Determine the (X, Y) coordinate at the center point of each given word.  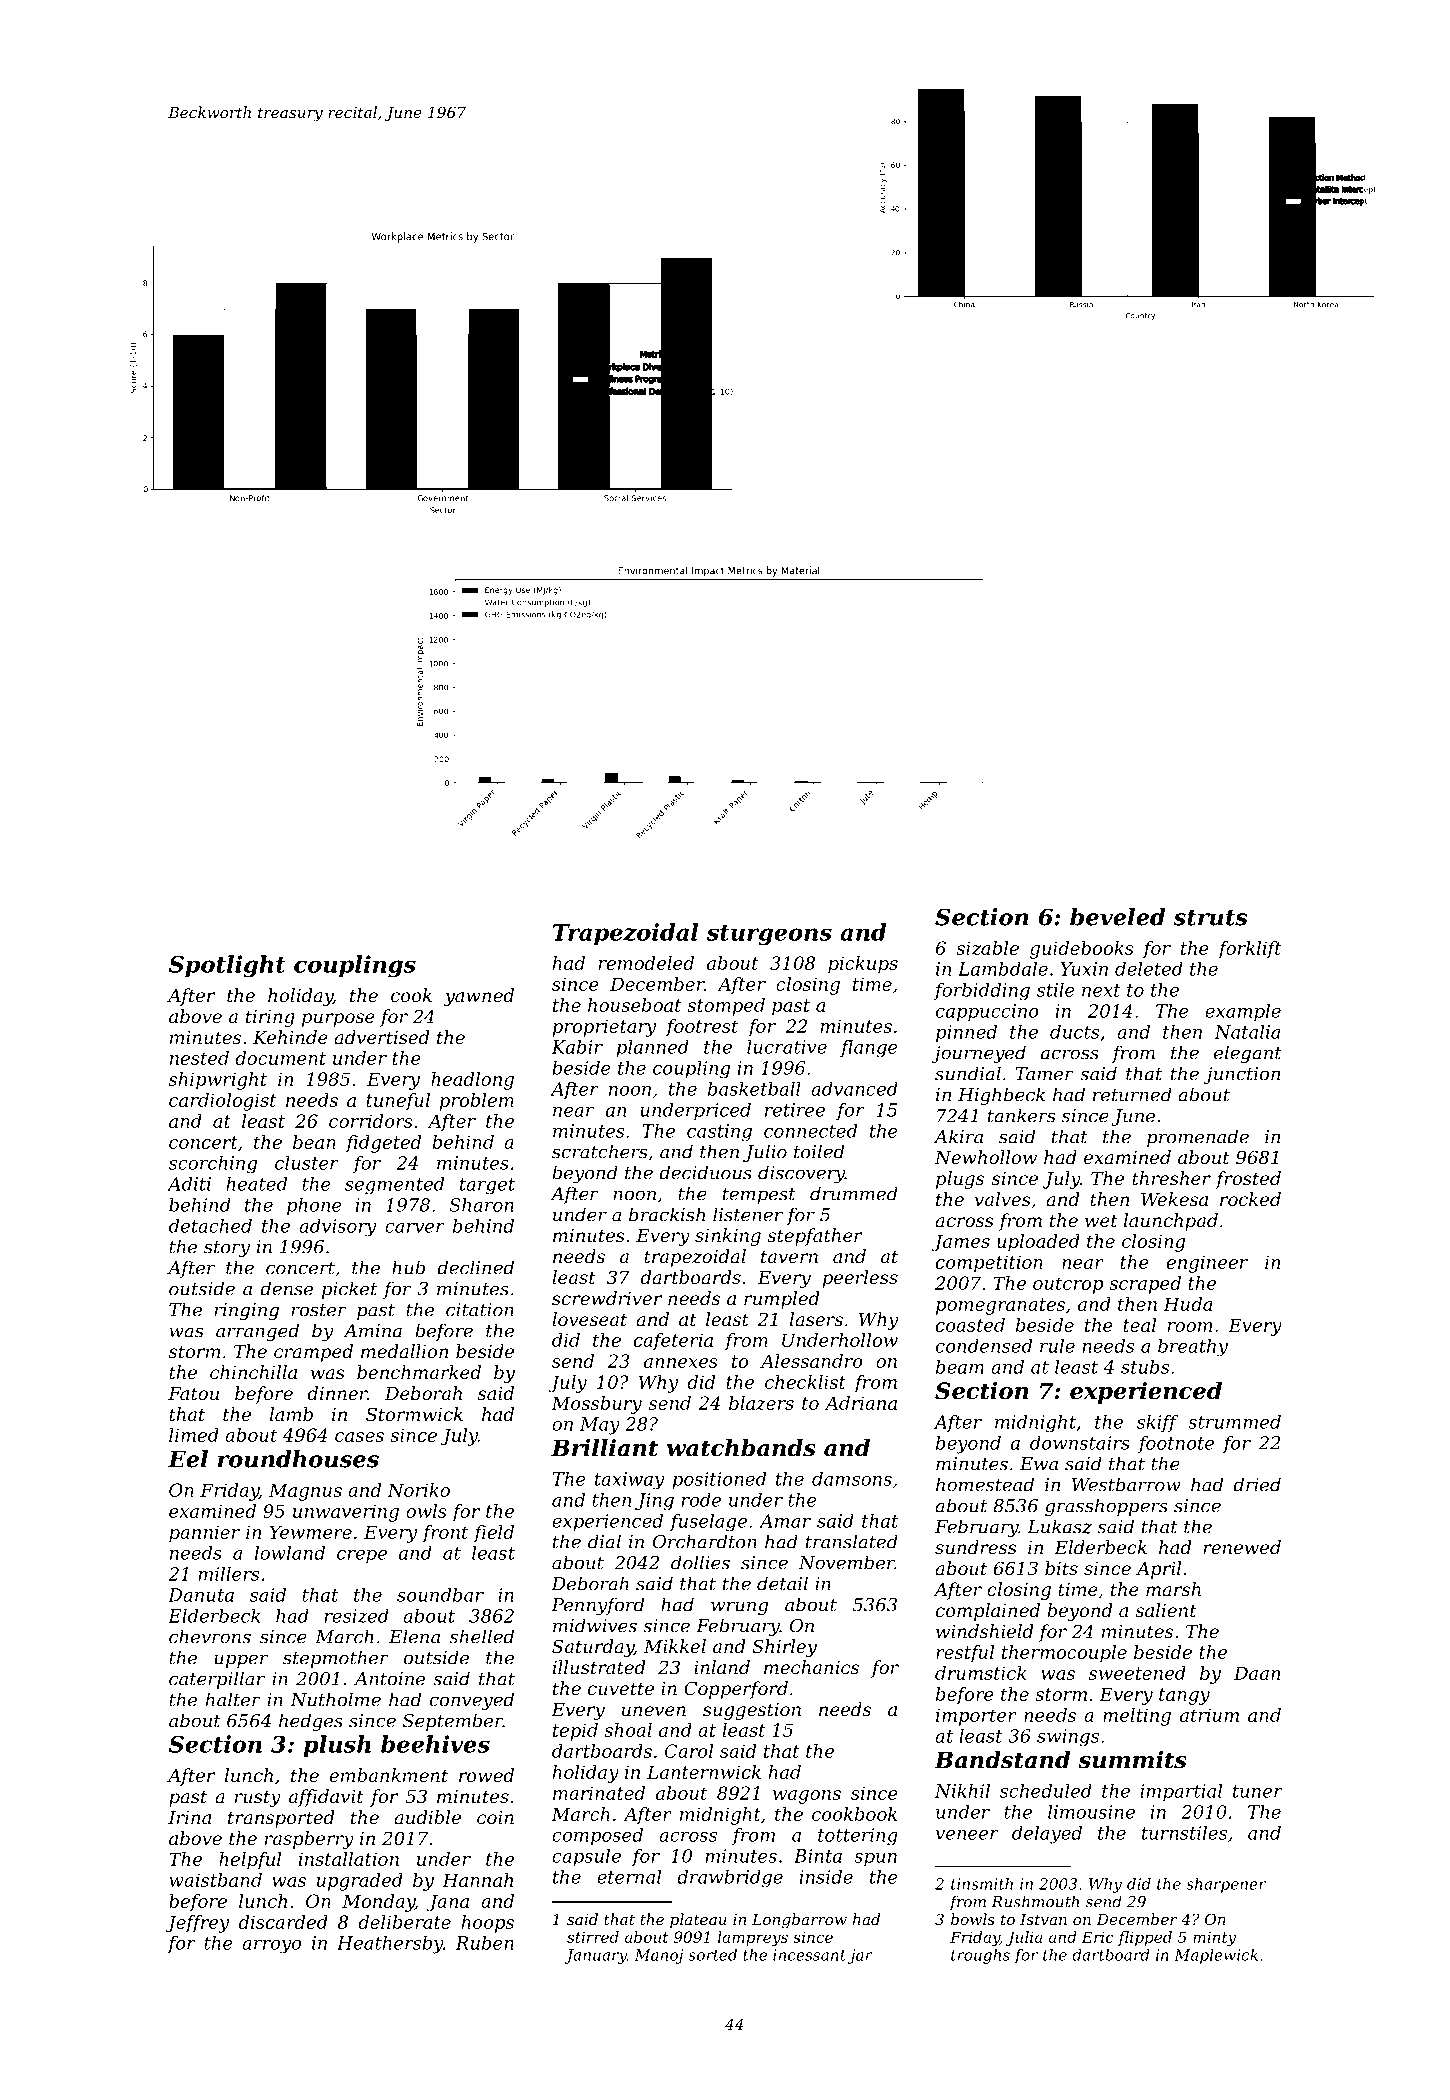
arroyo (271, 1947)
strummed (1234, 1422)
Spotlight (227, 966)
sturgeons (769, 935)
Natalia (1247, 1032)
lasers (816, 1319)
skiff (1157, 1423)
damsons (852, 1479)
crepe (362, 1556)
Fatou (193, 1393)
